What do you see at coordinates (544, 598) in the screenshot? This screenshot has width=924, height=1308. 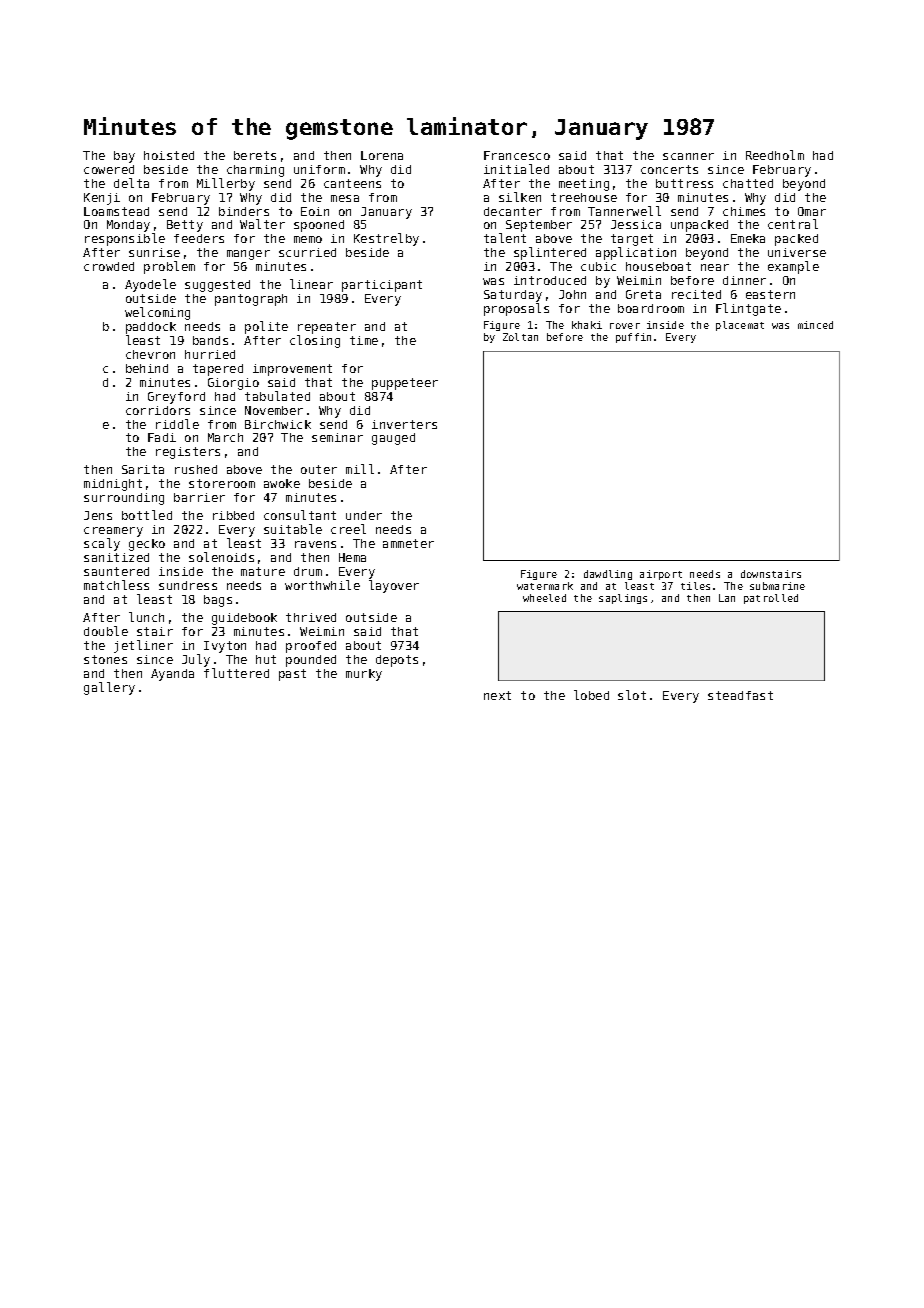 I see `wheeled` at bounding box center [544, 598].
